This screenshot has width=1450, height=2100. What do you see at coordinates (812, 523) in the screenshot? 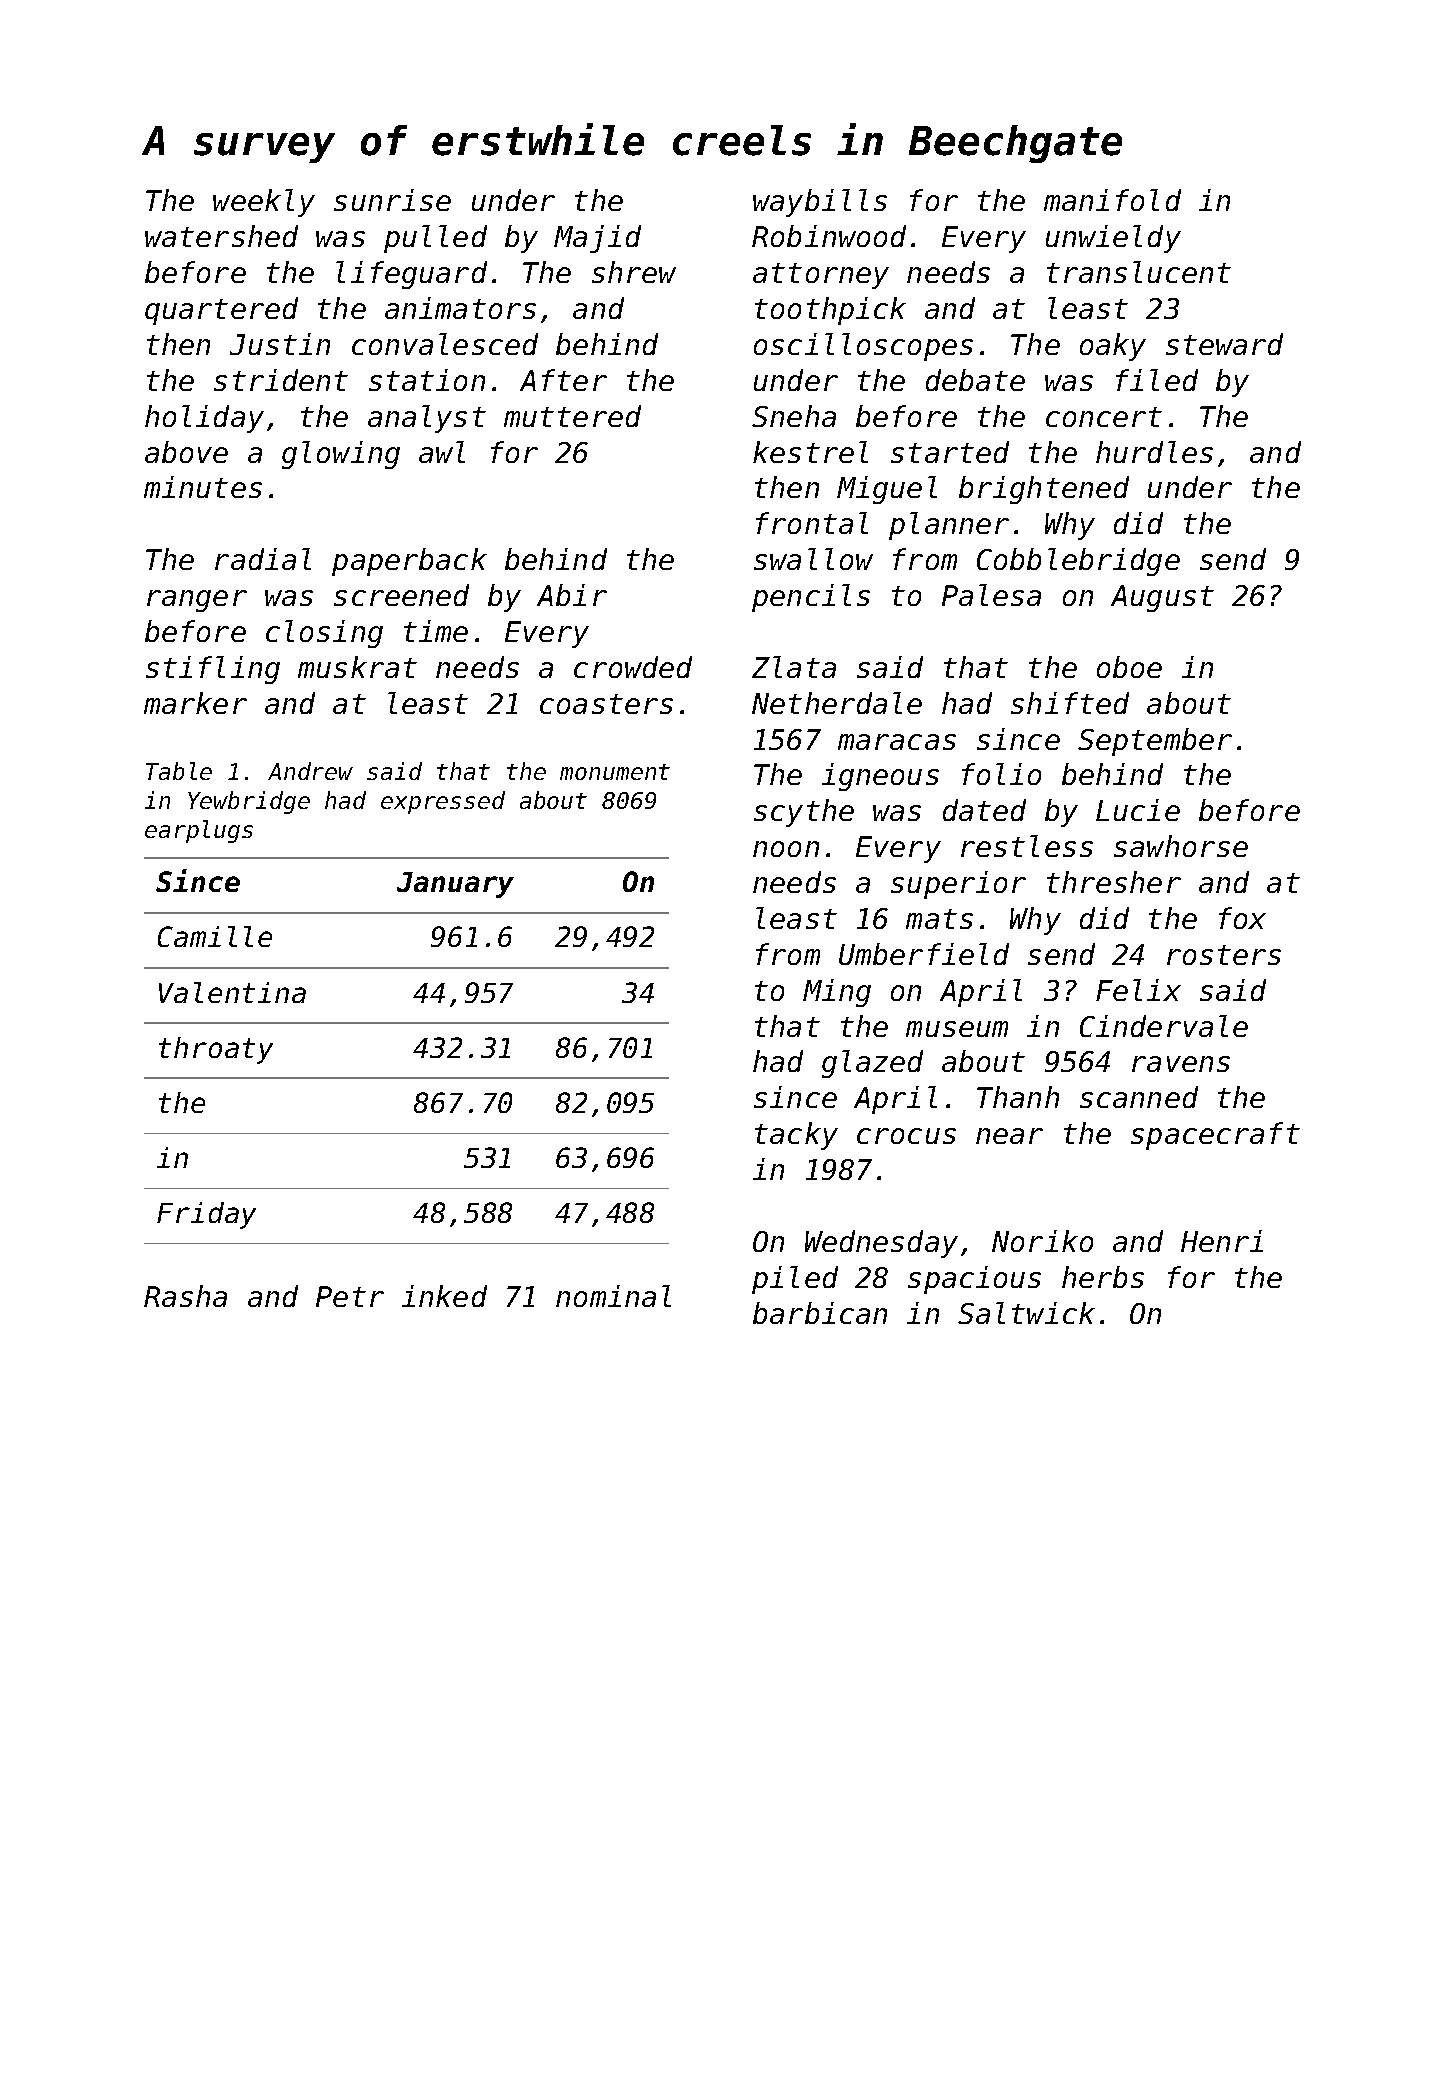
I see `frontal` at bounding box center [812, 523].
